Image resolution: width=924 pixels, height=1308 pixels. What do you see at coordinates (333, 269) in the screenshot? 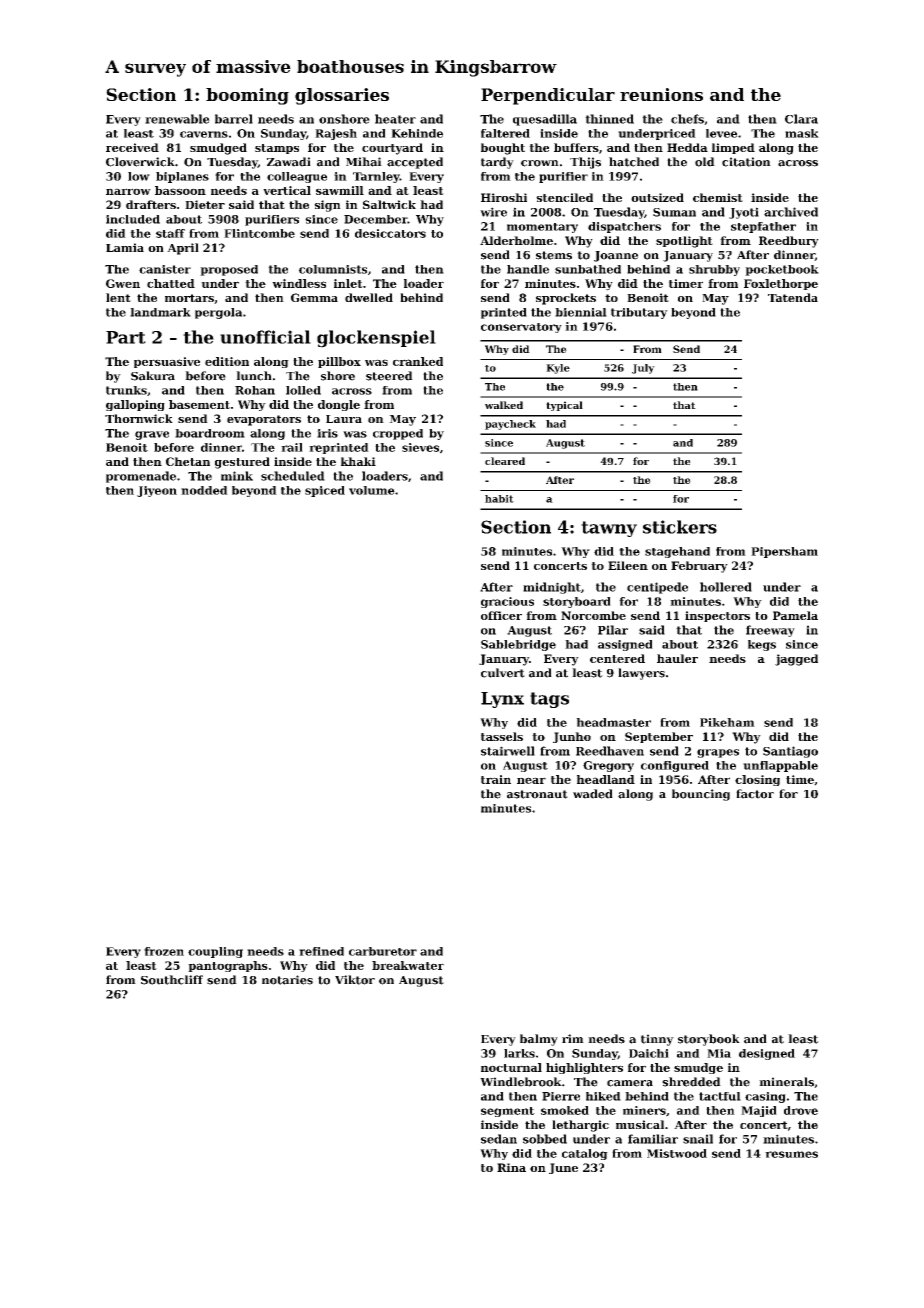
I see `columnists` at bounding box center [333, 269].
